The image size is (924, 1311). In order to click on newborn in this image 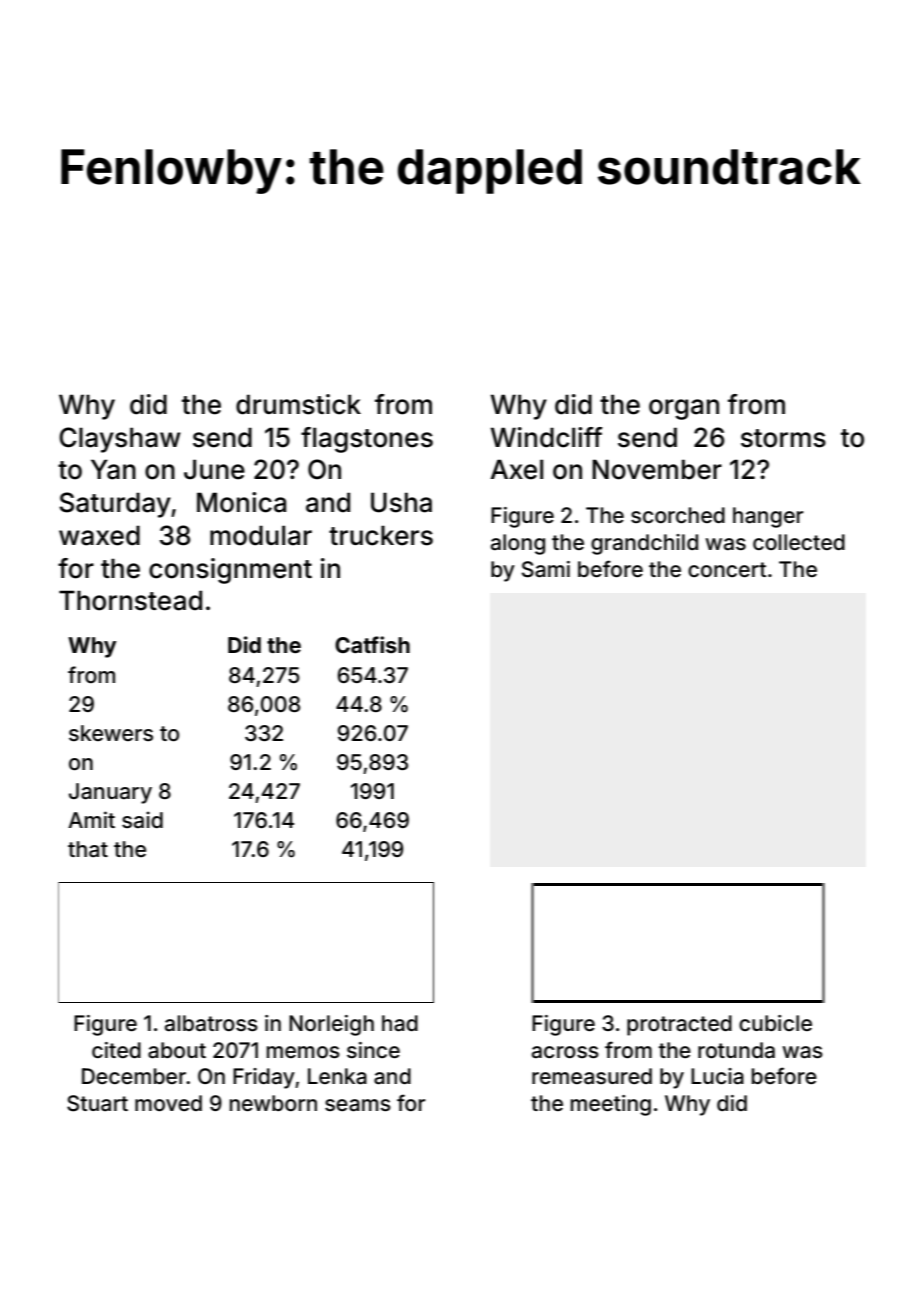, I will do `click(273, 1103)`.
